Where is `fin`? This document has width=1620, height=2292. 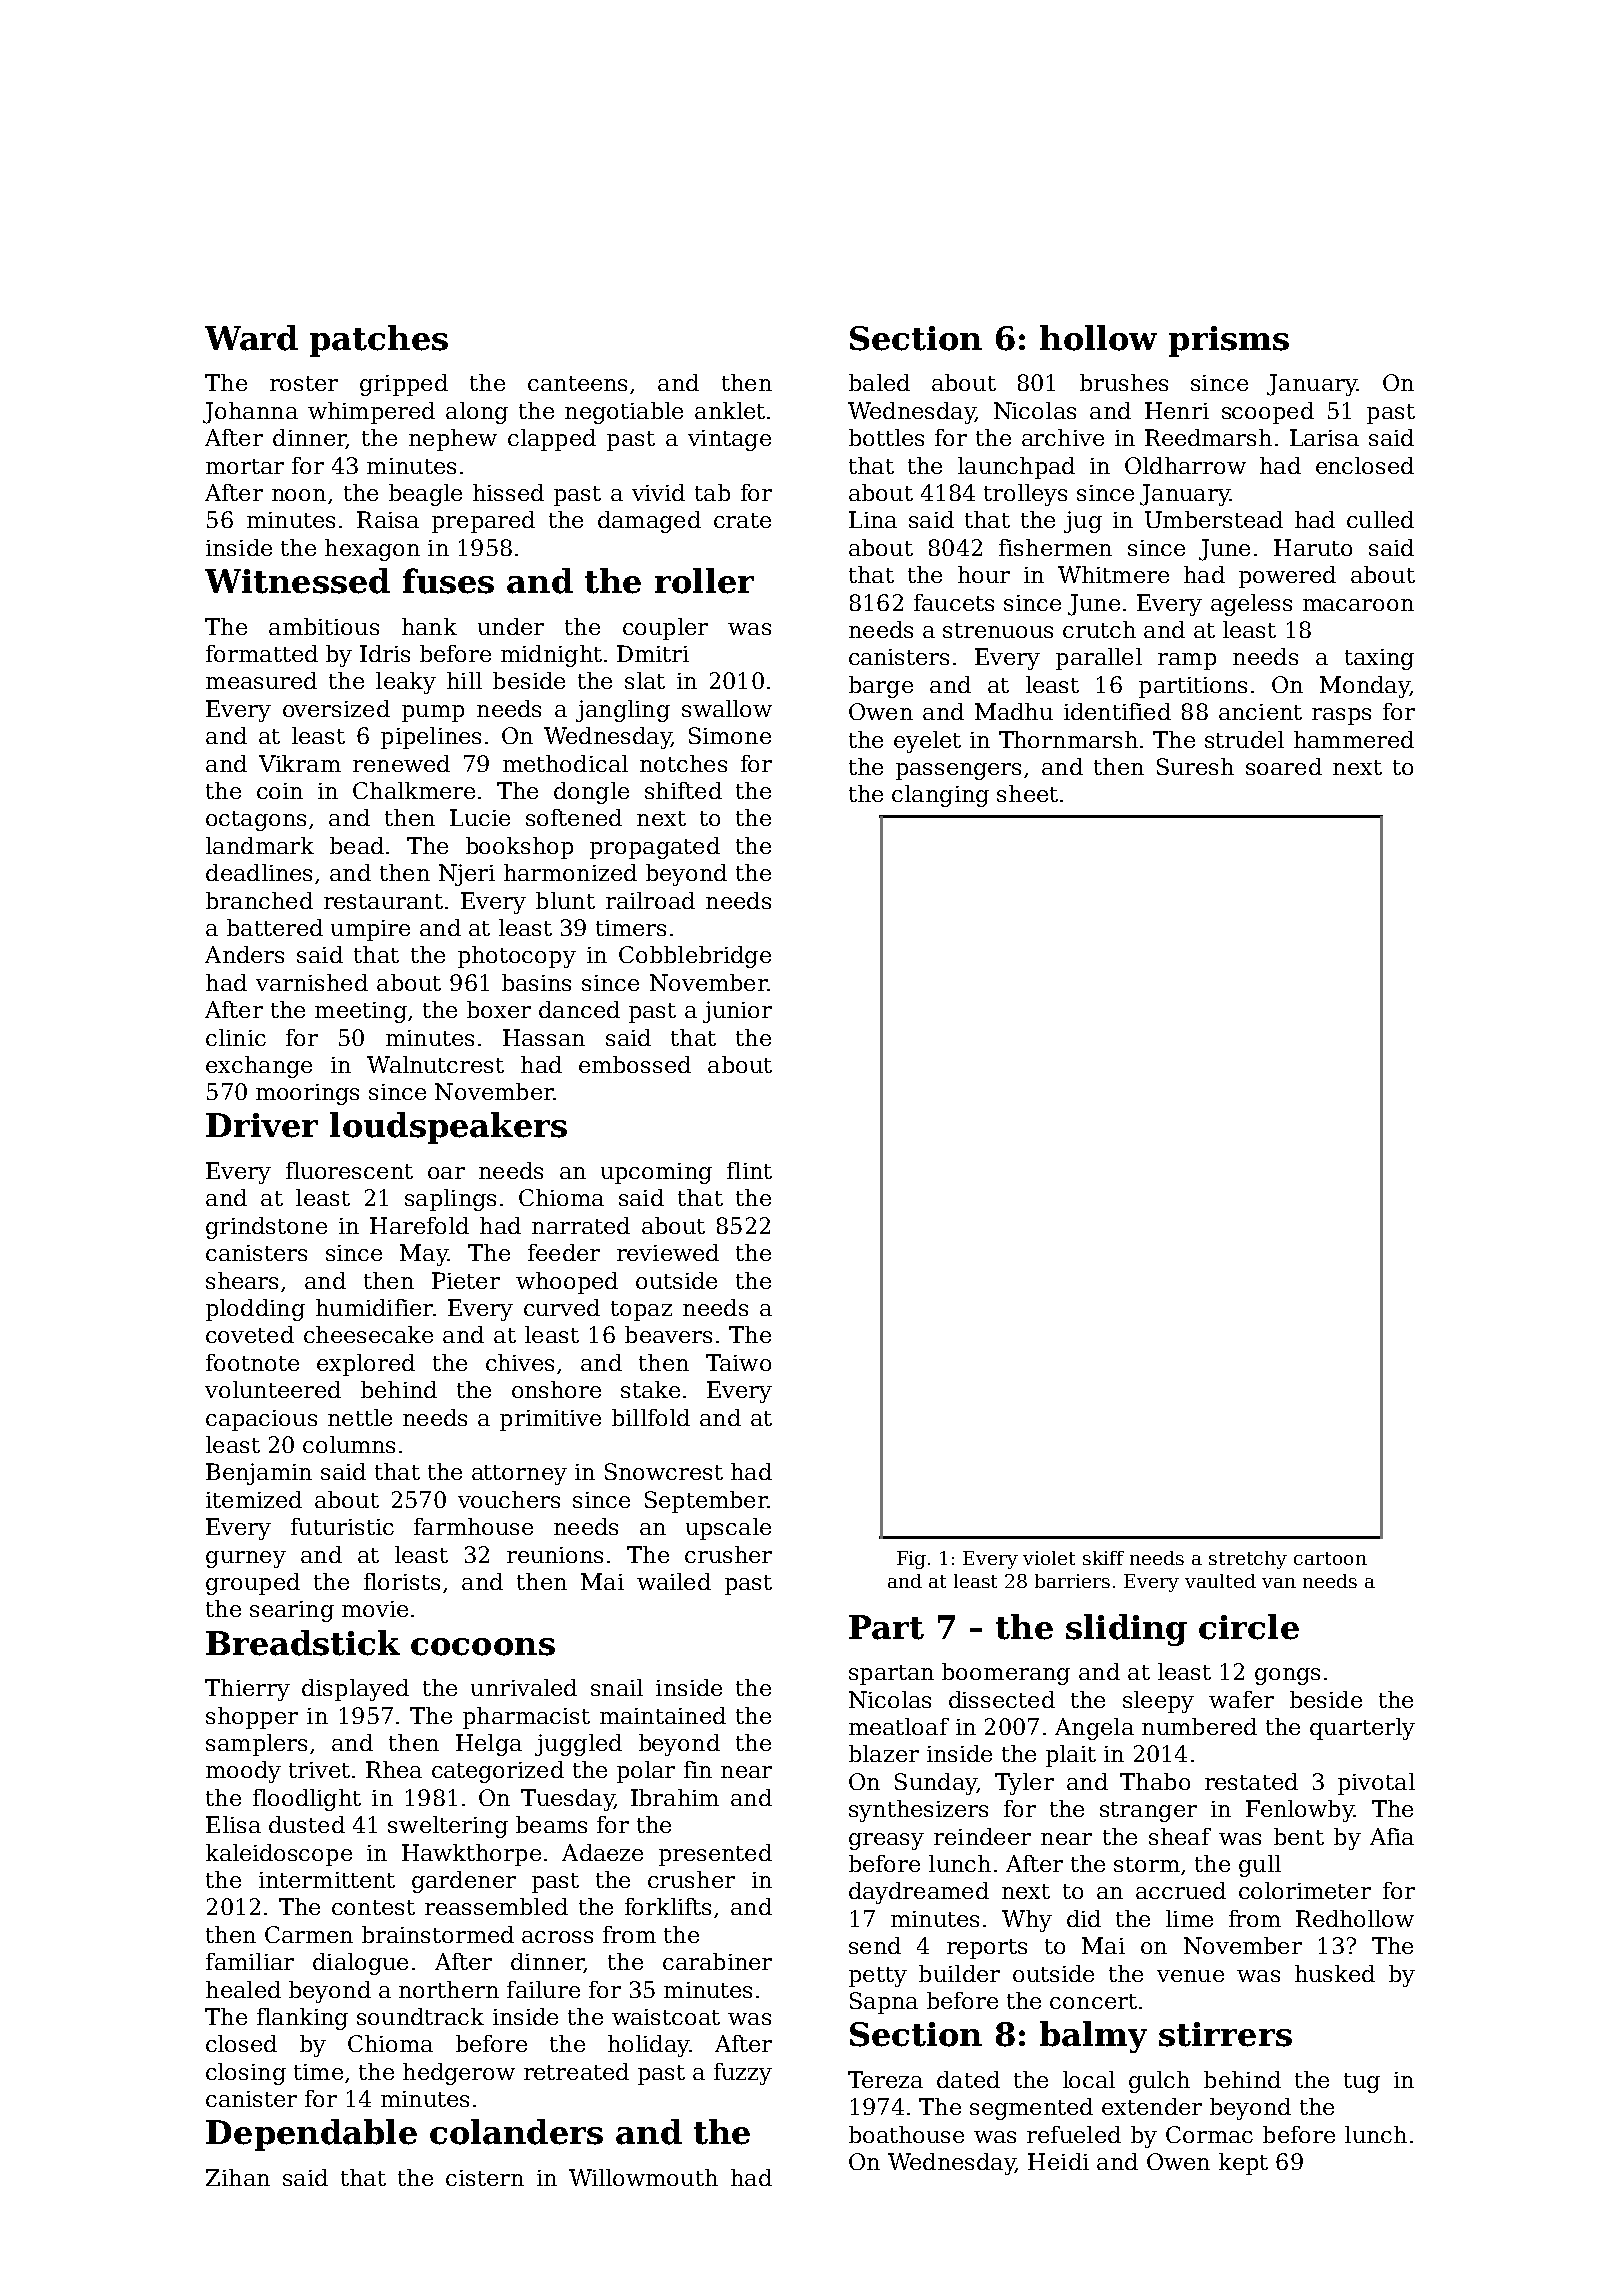 fin is located at coordinates (698, 1769).
